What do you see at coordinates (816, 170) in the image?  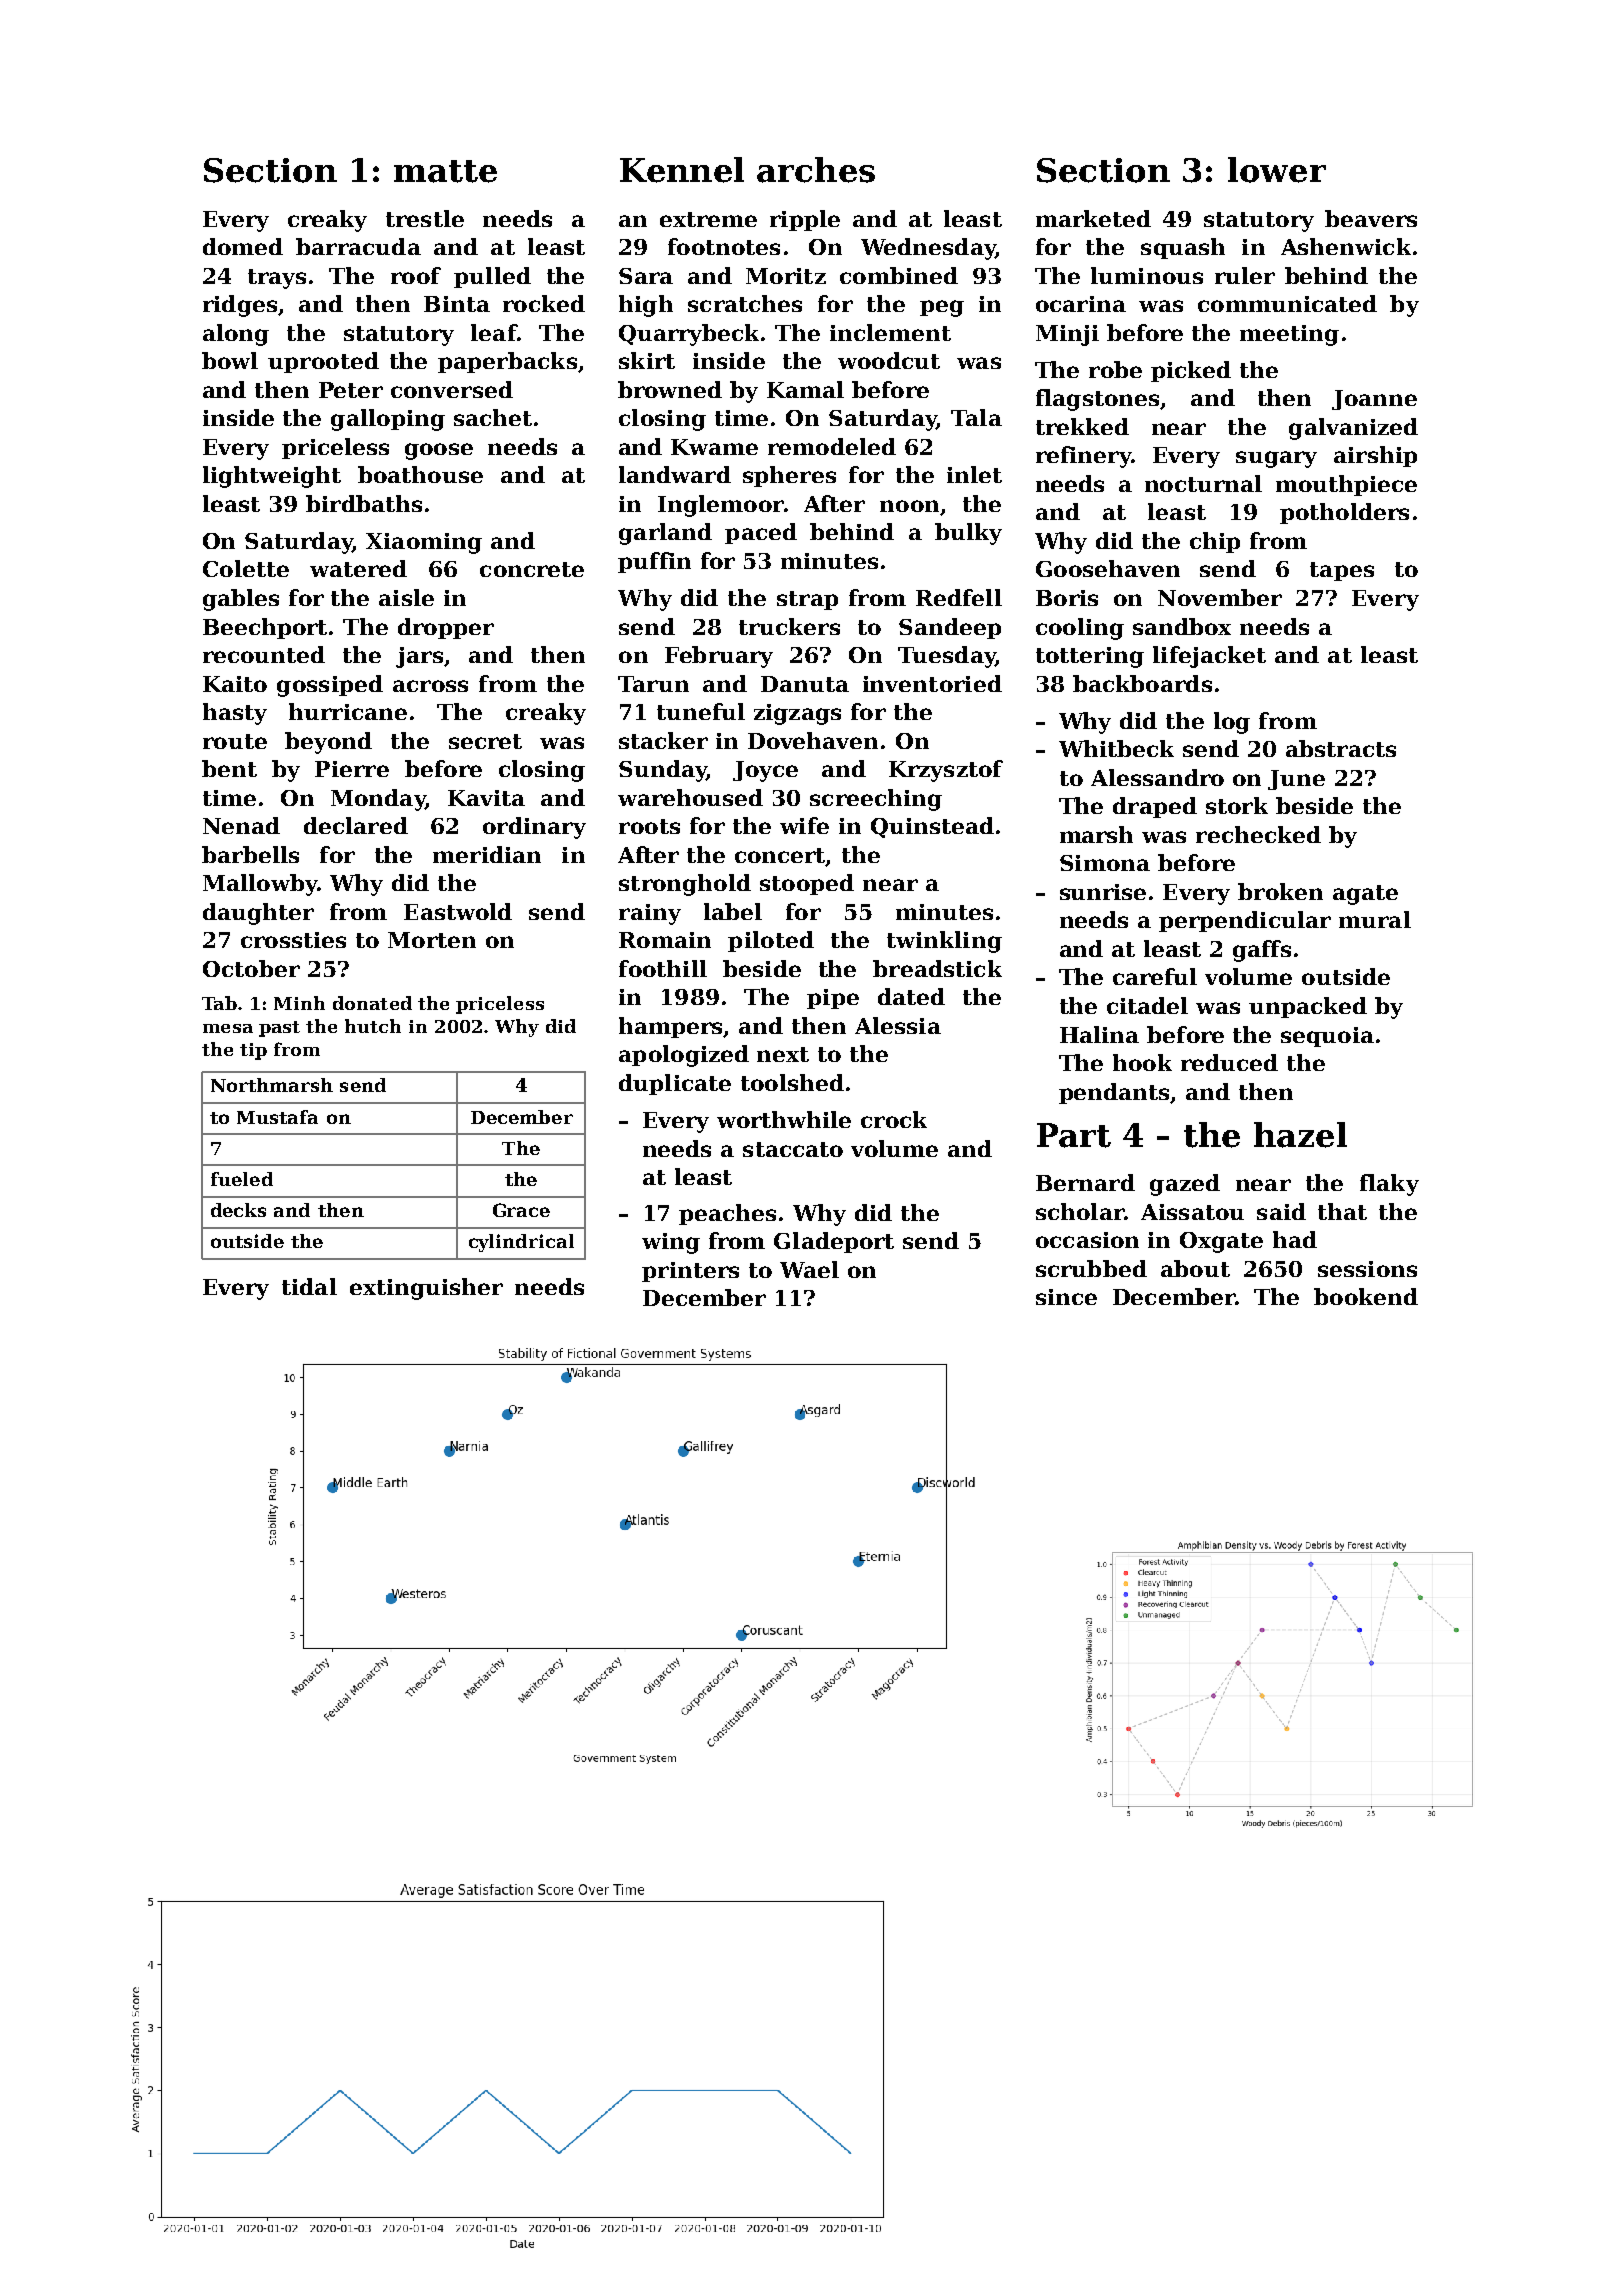 I see `arches` at bounding box center [816, 170].
